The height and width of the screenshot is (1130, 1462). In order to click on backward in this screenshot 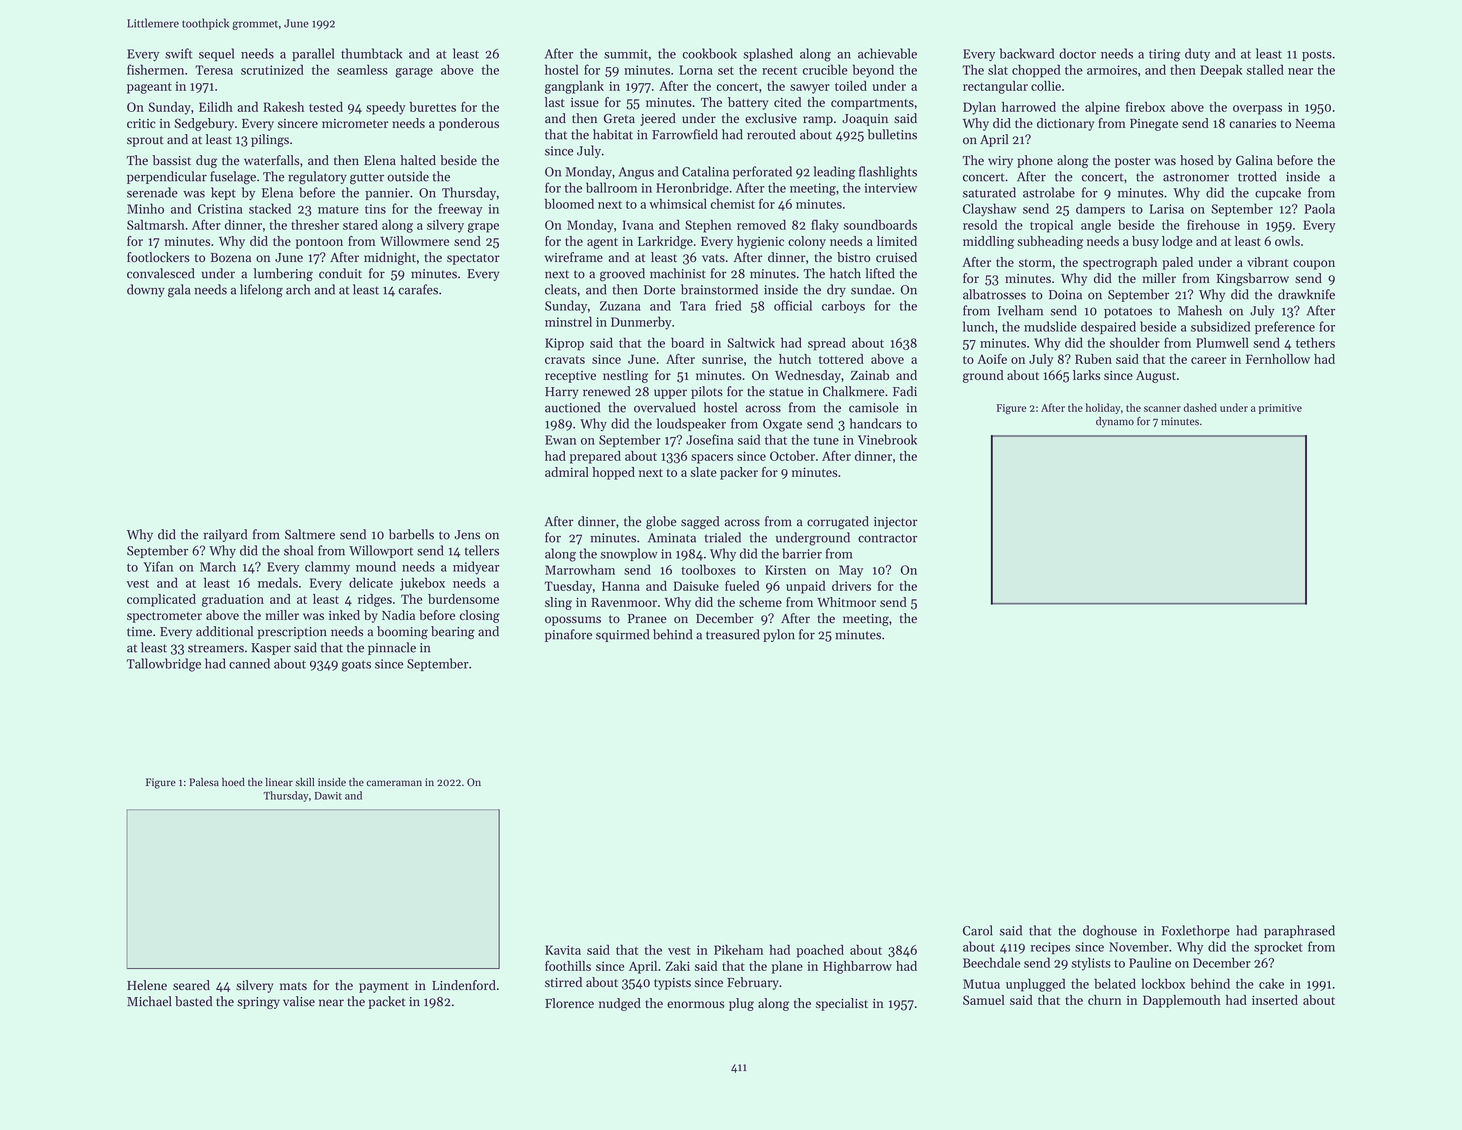, I will do `click(1027, 53)`.
